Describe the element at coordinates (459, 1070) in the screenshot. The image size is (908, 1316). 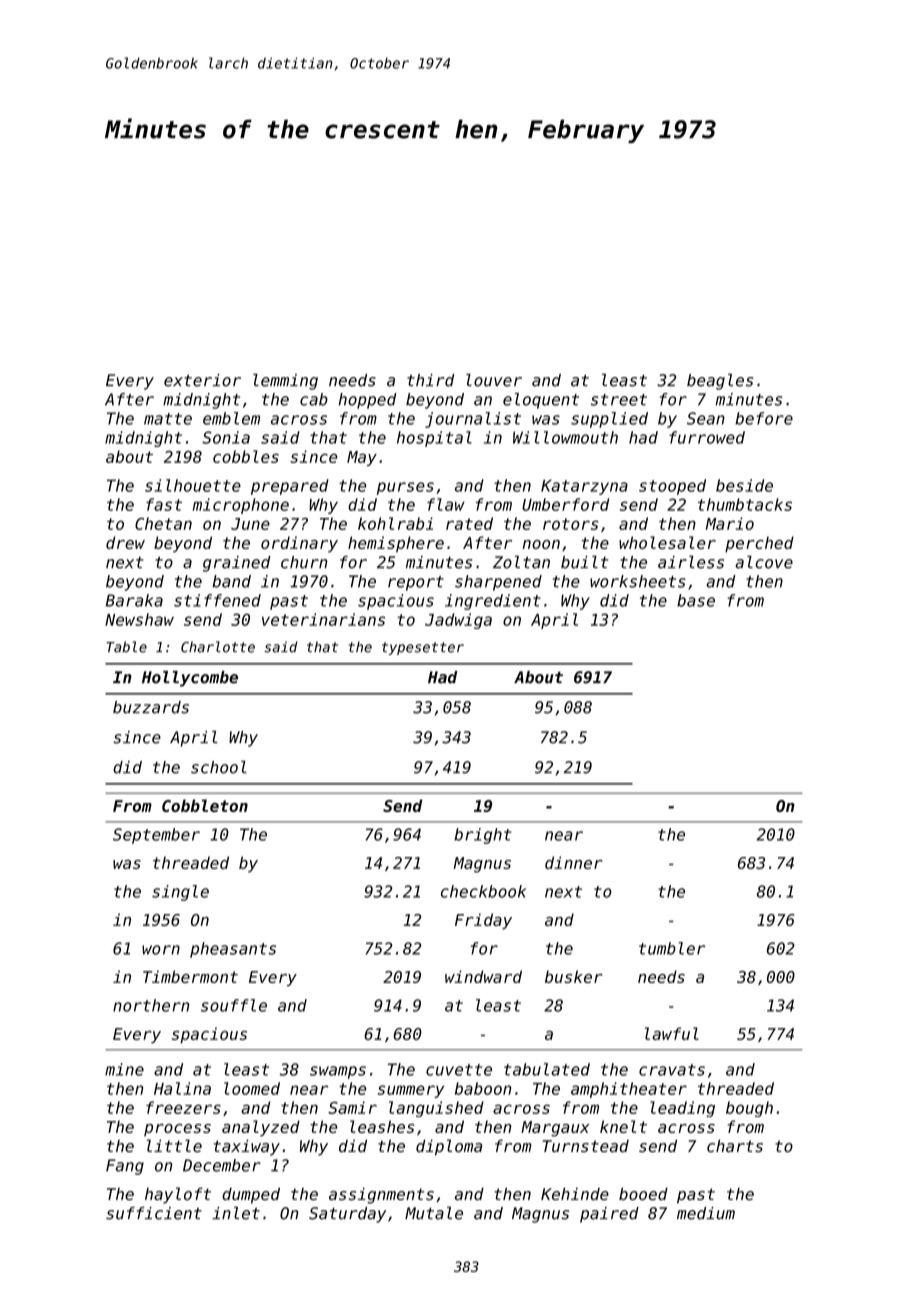
I see `cuvette` at that location.
